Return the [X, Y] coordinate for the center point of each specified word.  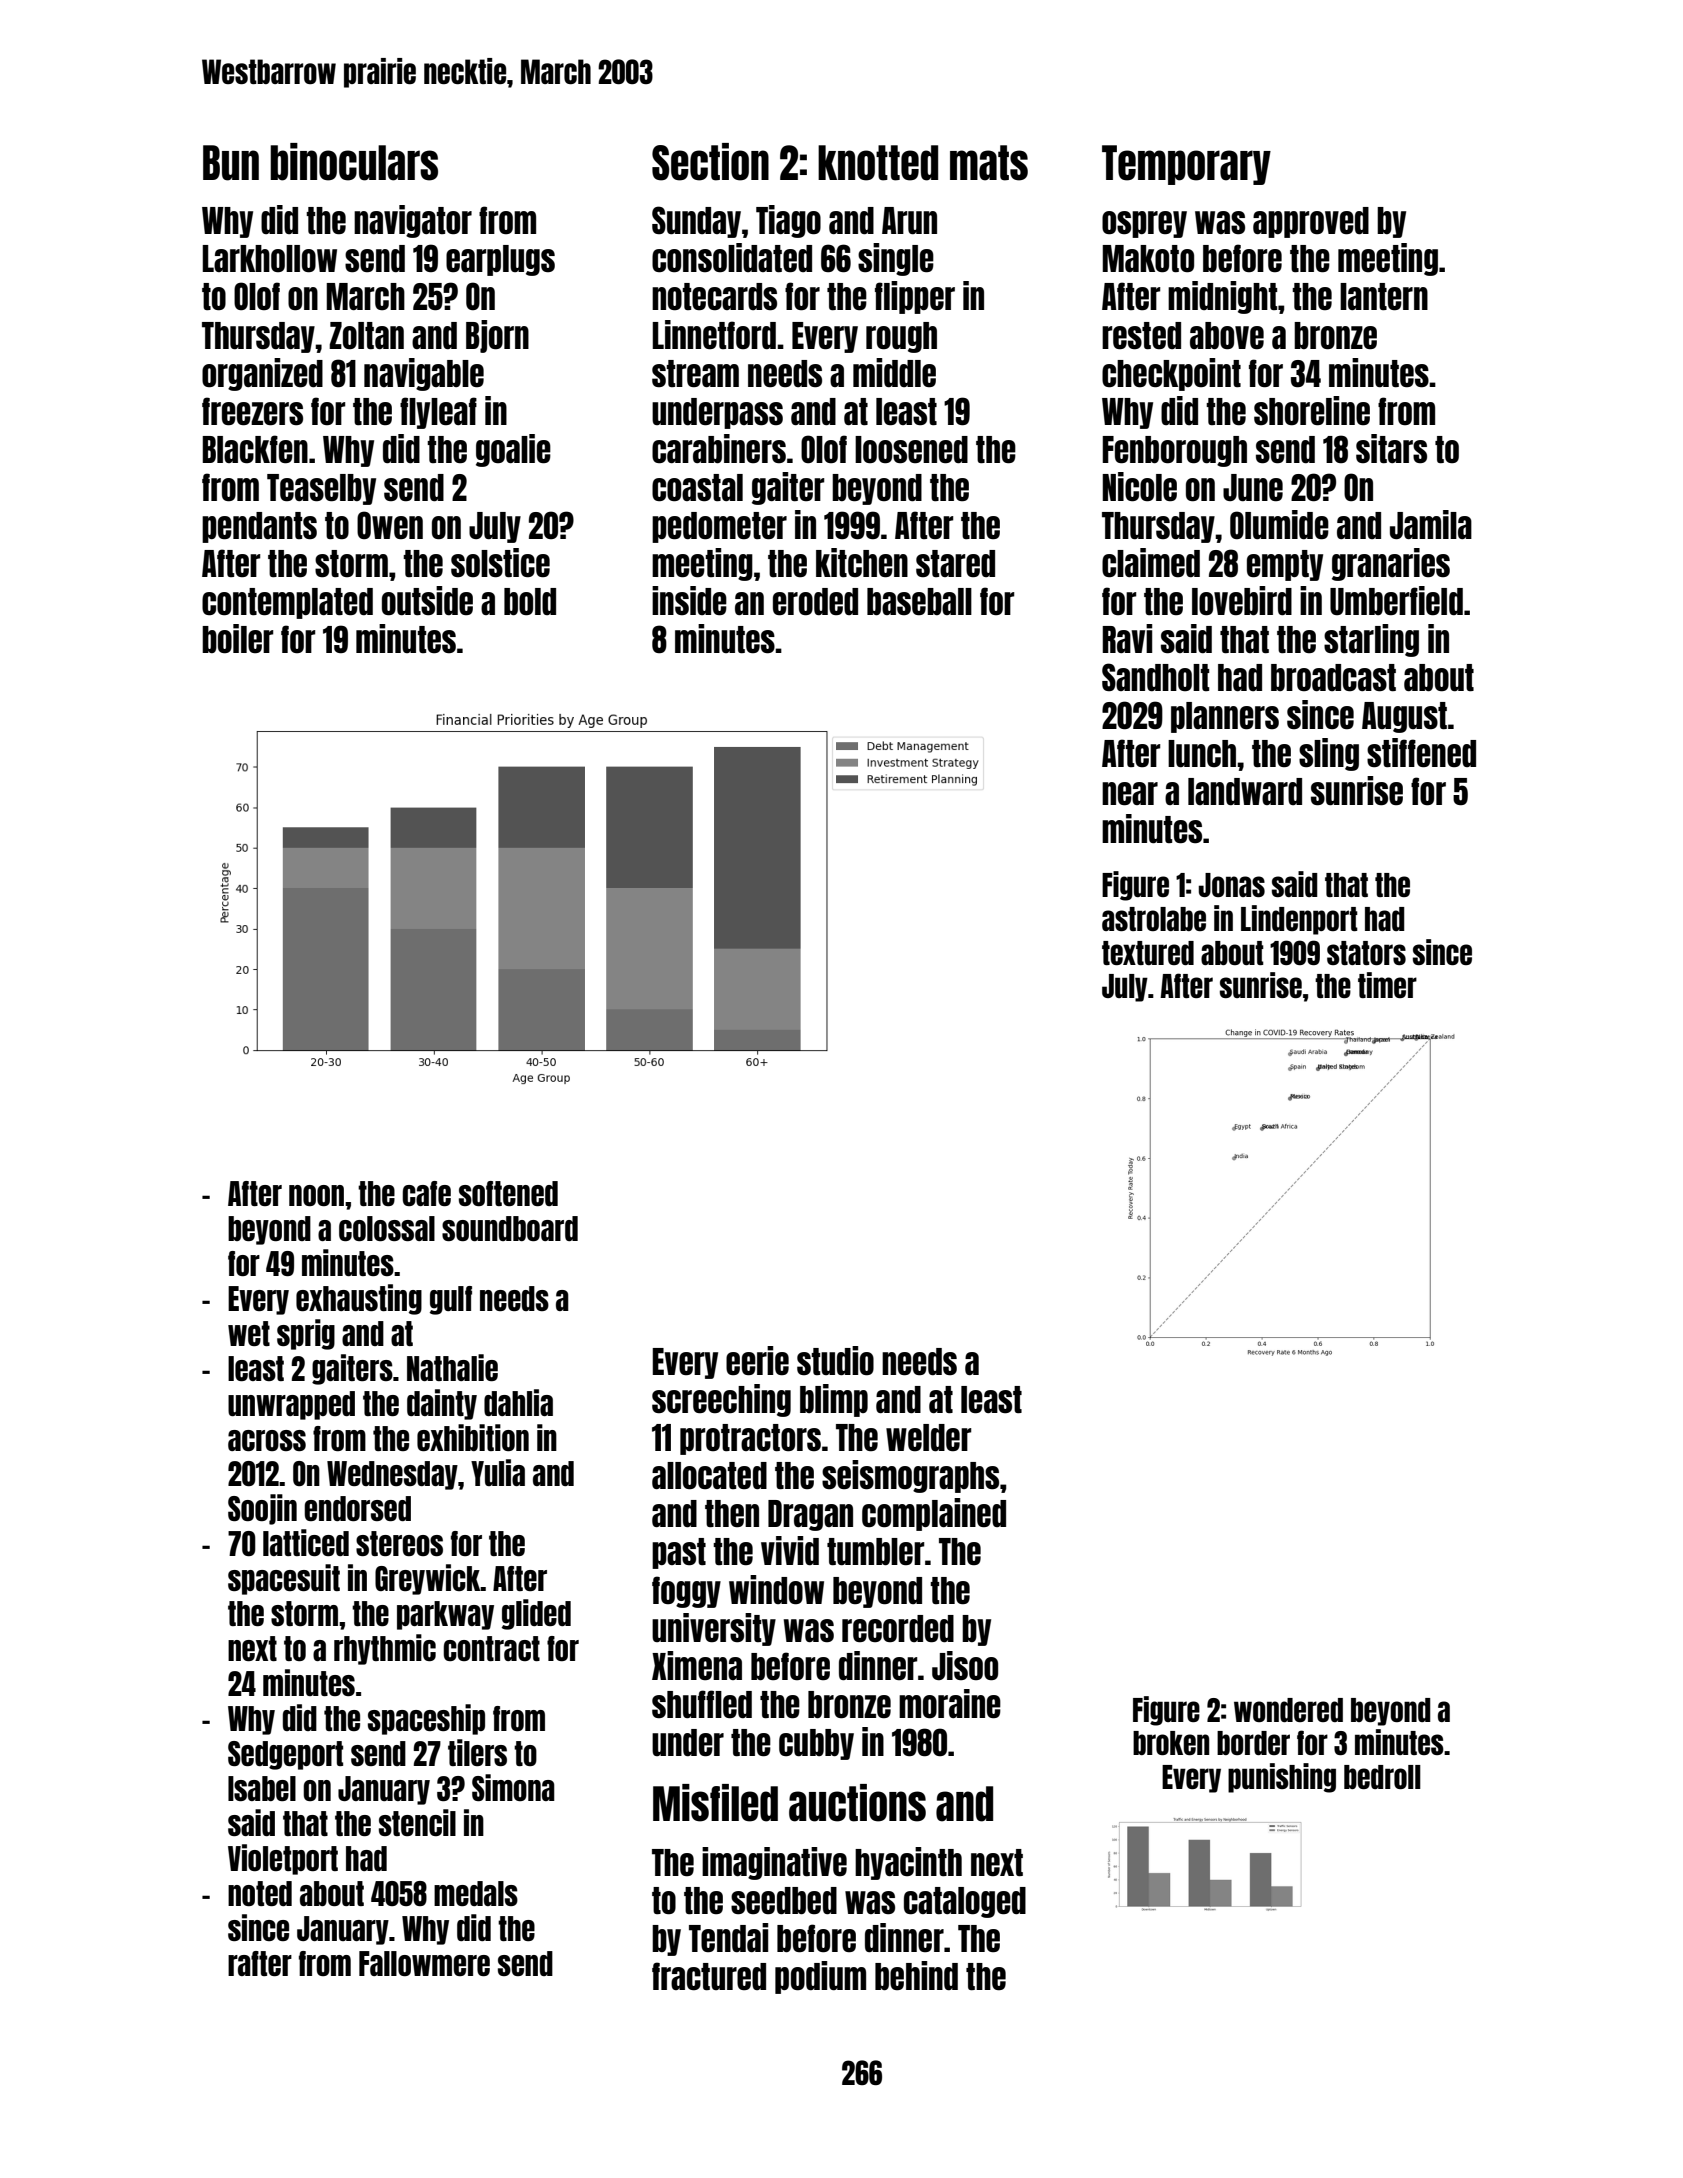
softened [508, 1193]
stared [955, 563]
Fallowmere [424, 1963]
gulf [451, 1300]
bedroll [1382, 1777]
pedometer [719, 527]
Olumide [1279, 525]
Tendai [728, 1937]
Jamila [1431, 524]
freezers [252, 411]
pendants [259, 527]
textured [1148, 953]
